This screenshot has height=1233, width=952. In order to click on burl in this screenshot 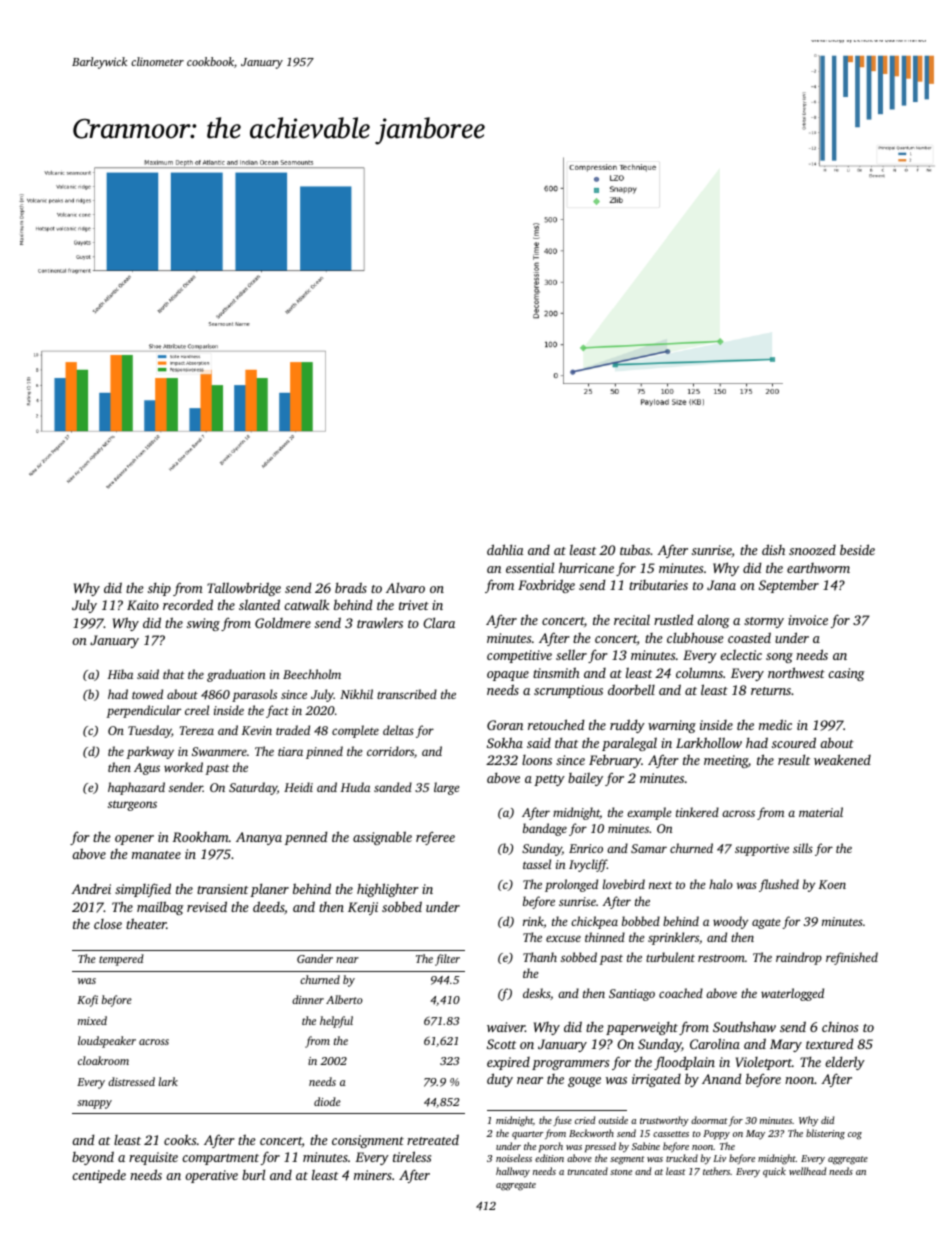, I will do `click(253, 1174)`.
